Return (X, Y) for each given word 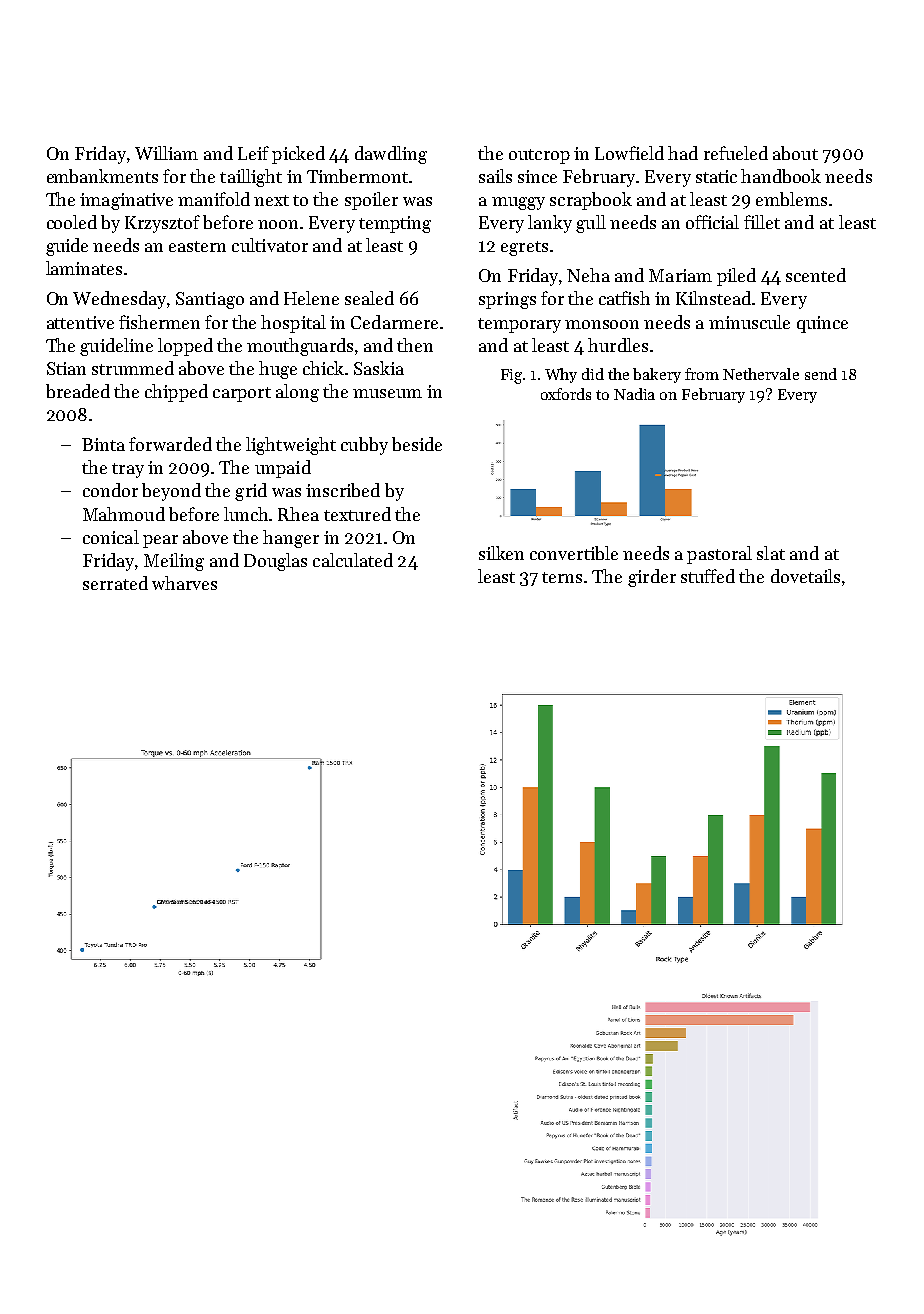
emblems (791, 199)
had (683, 153)
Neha (588, 275)
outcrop (539, 156)
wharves (184, 583)
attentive (80, 322)
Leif (253, 153)
